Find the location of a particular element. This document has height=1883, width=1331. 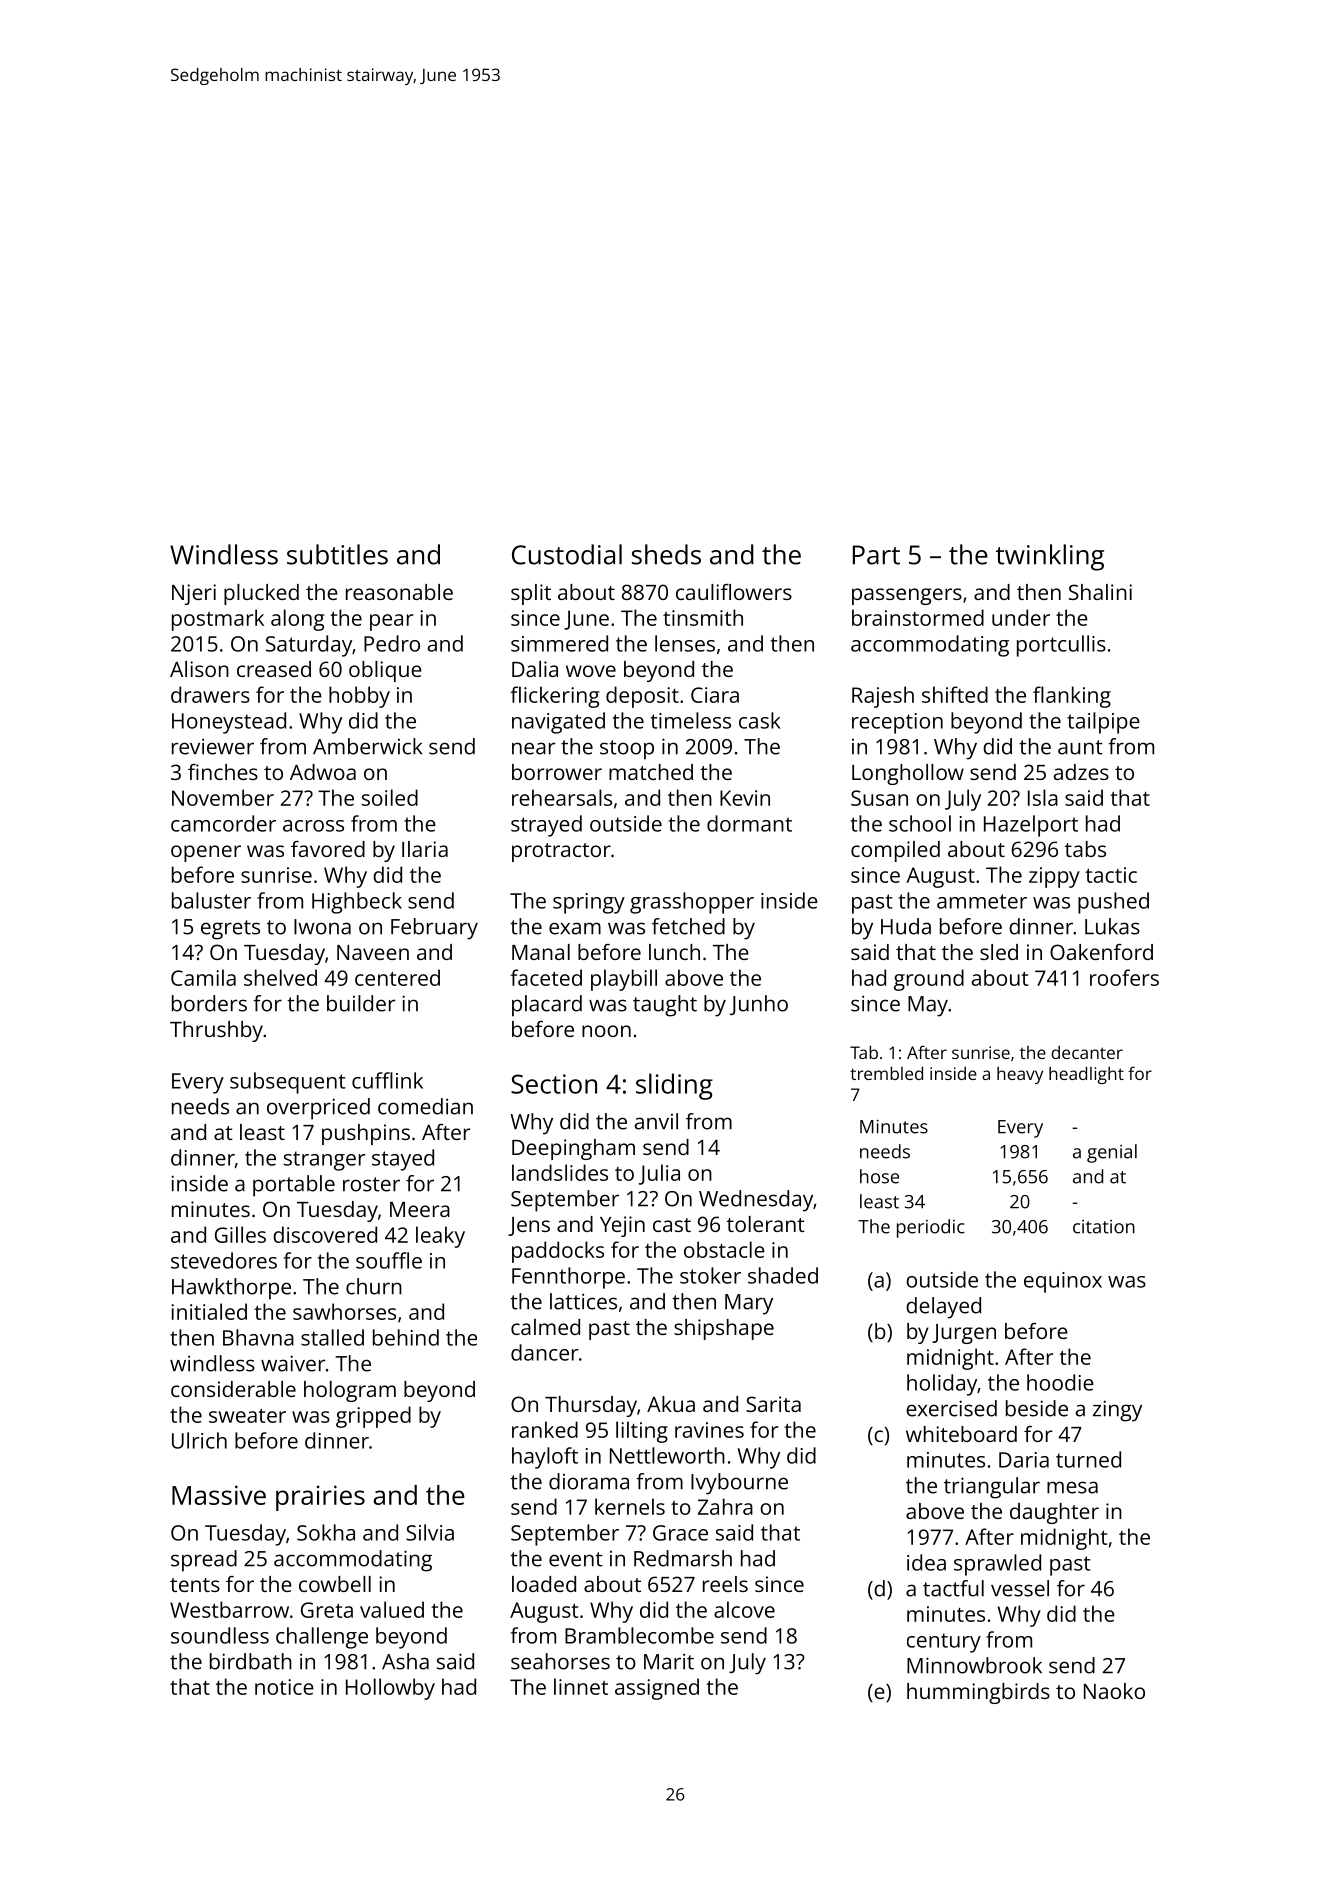

sweater is located at coordinates (247, 1416).
